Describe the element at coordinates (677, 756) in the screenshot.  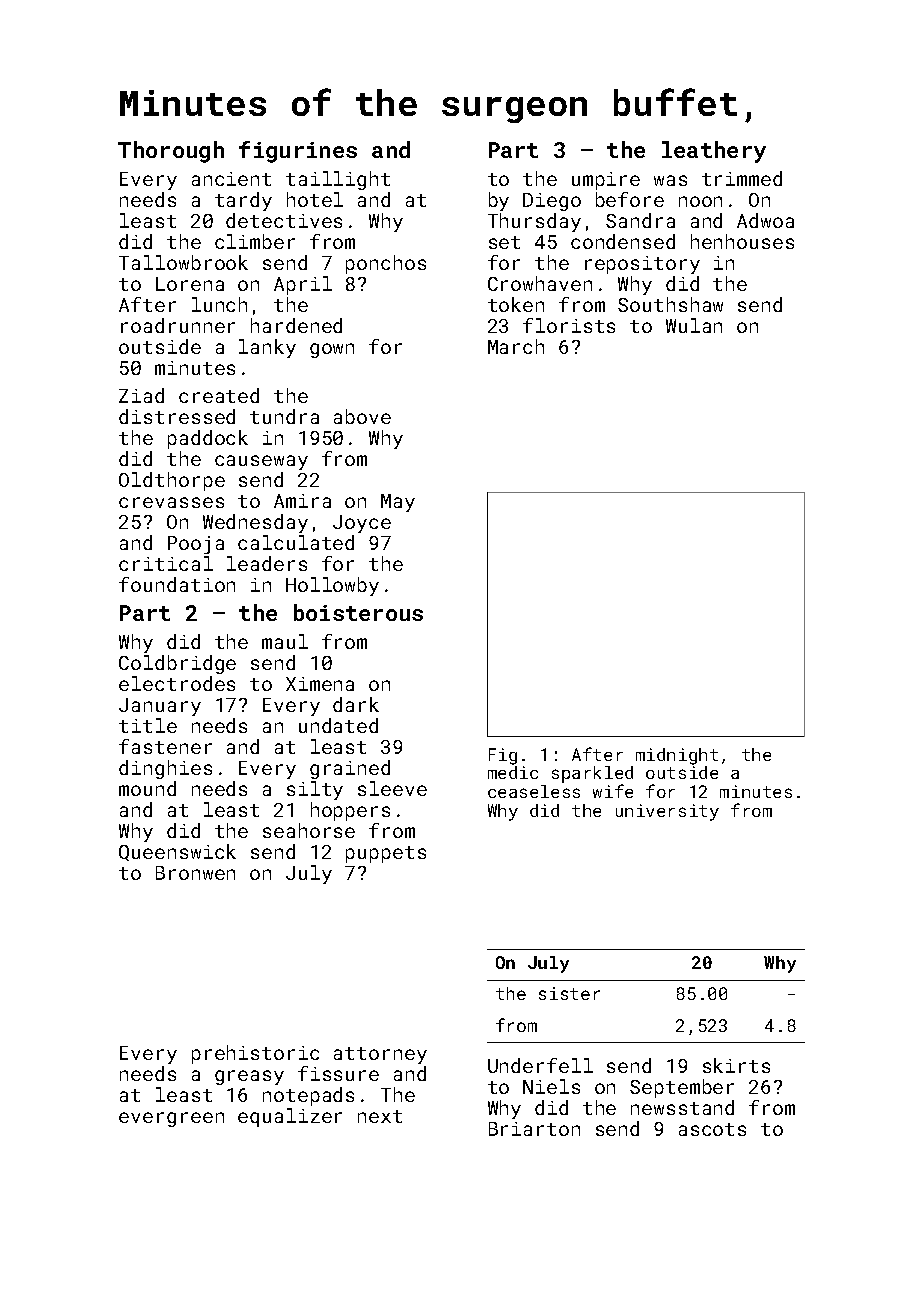
I see `midnight` at that location.
